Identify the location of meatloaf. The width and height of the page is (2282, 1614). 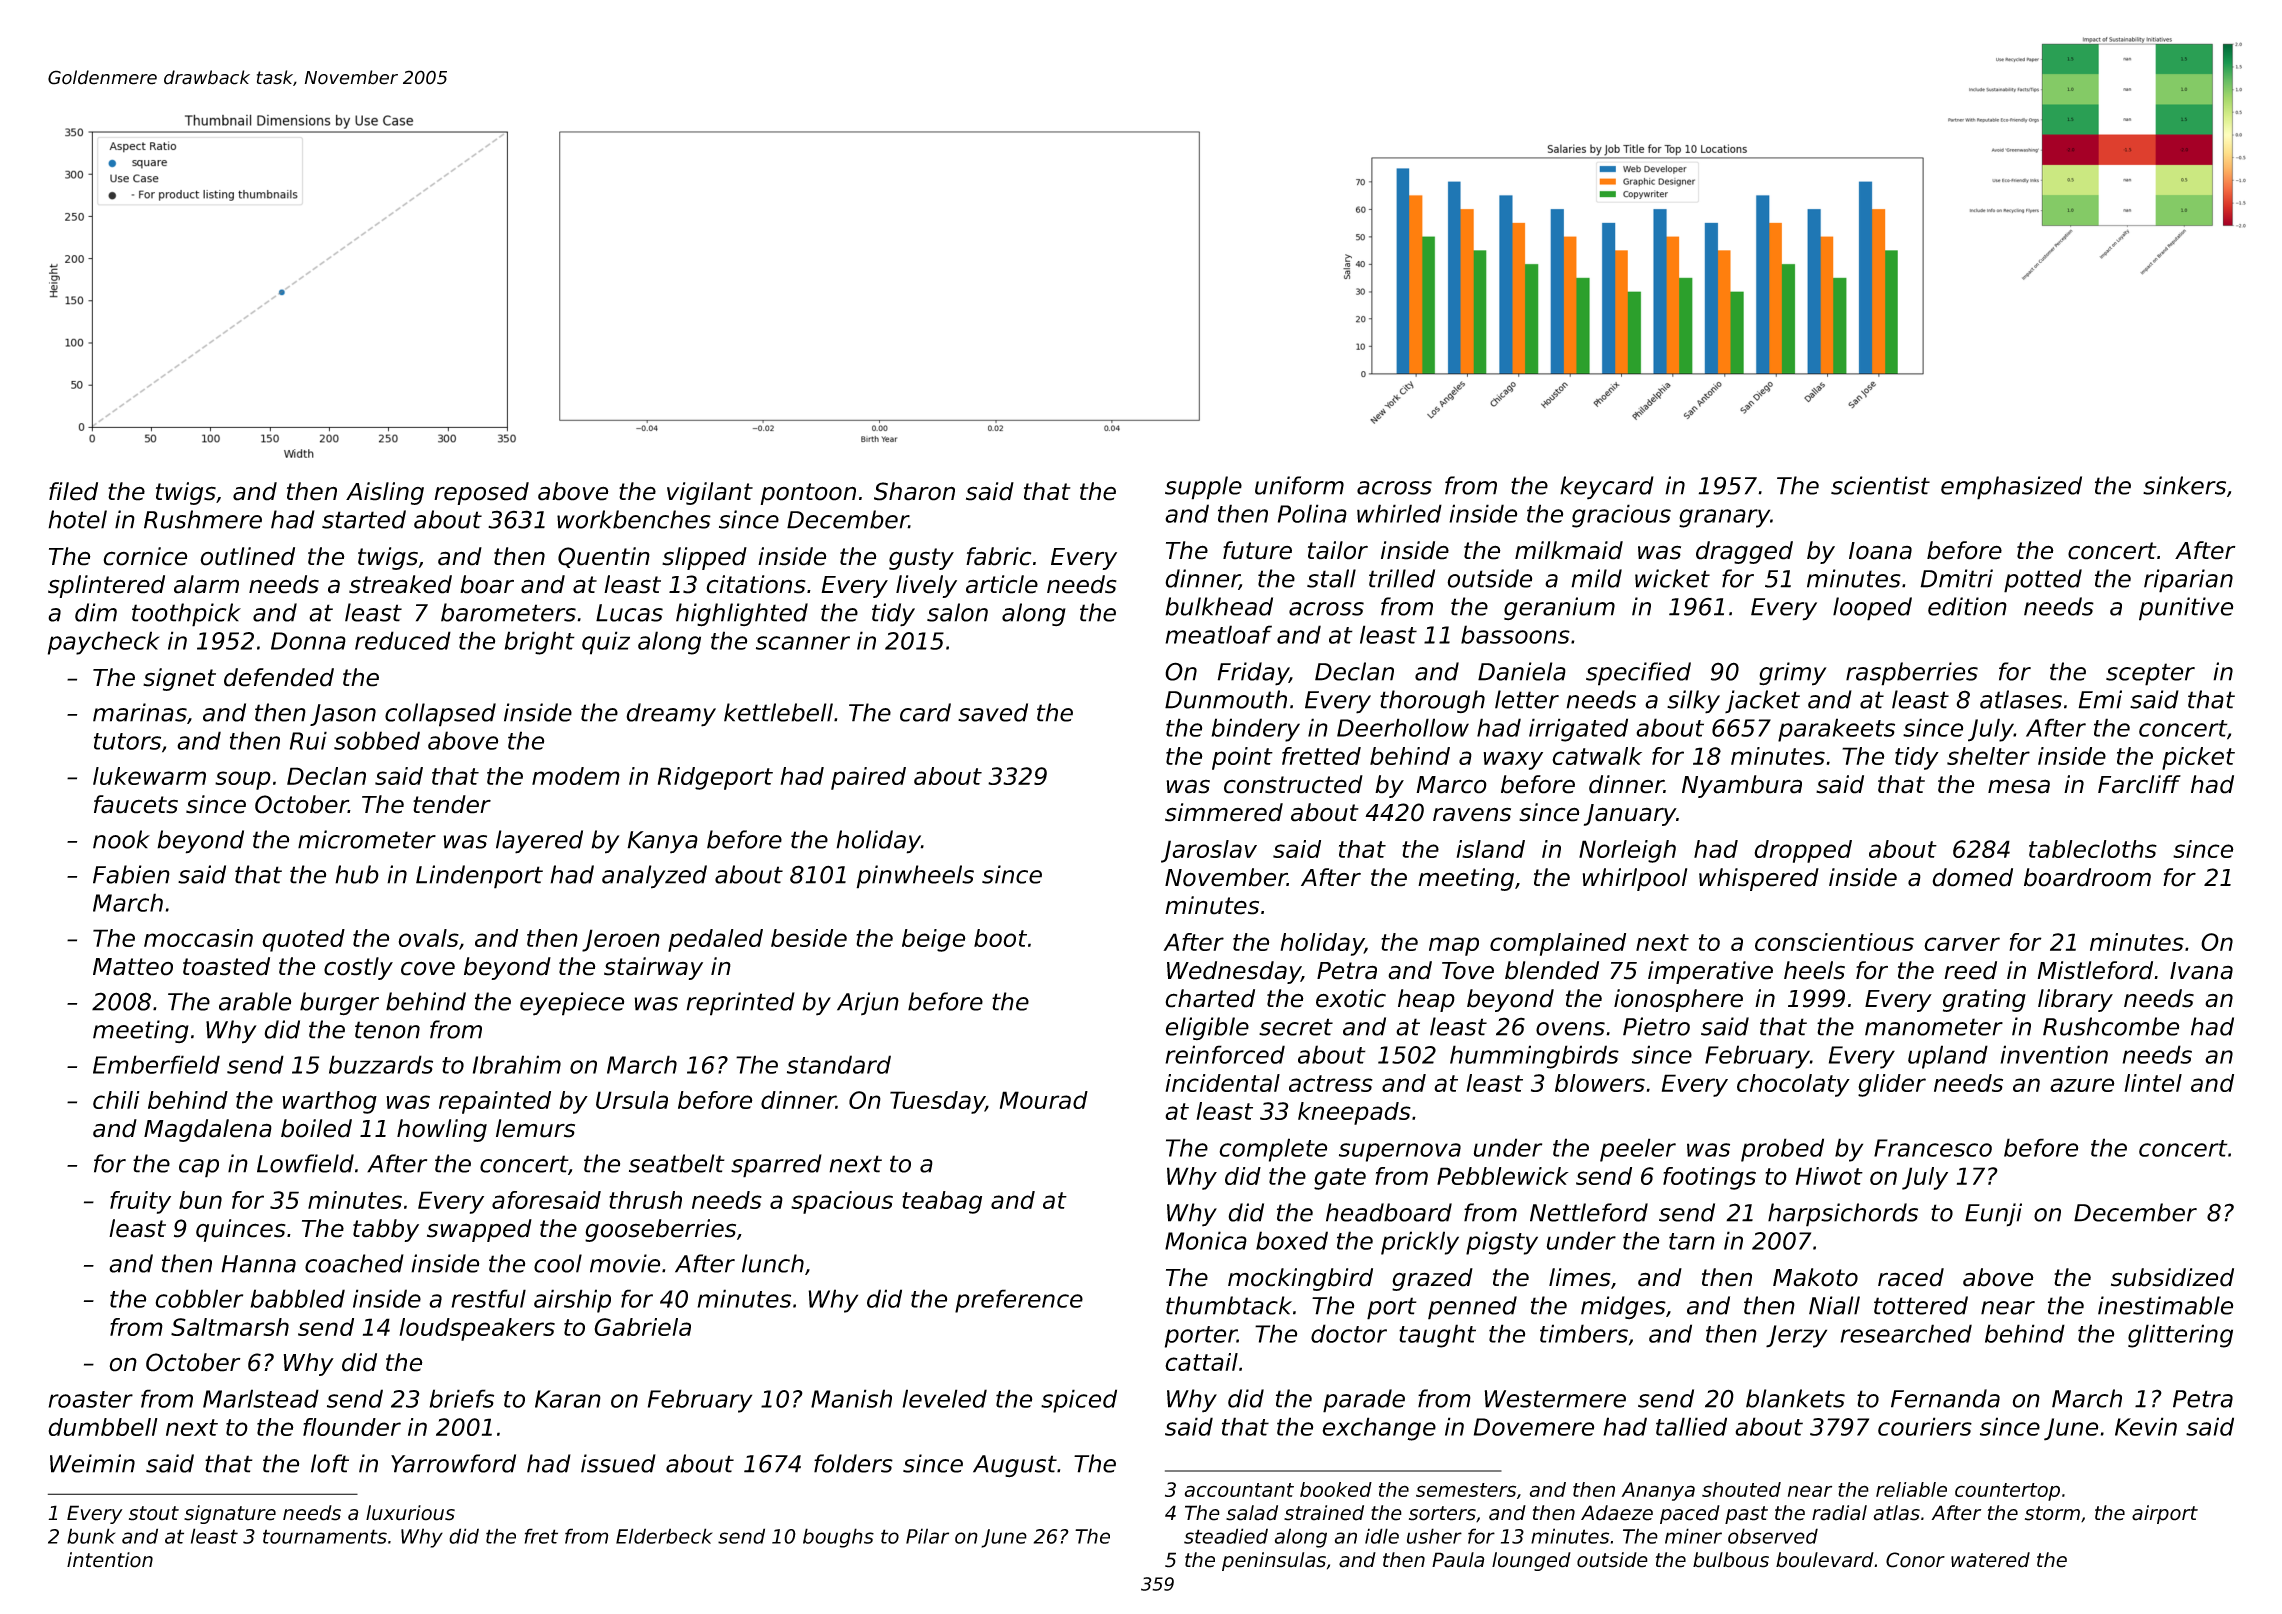
(1218, 634).
